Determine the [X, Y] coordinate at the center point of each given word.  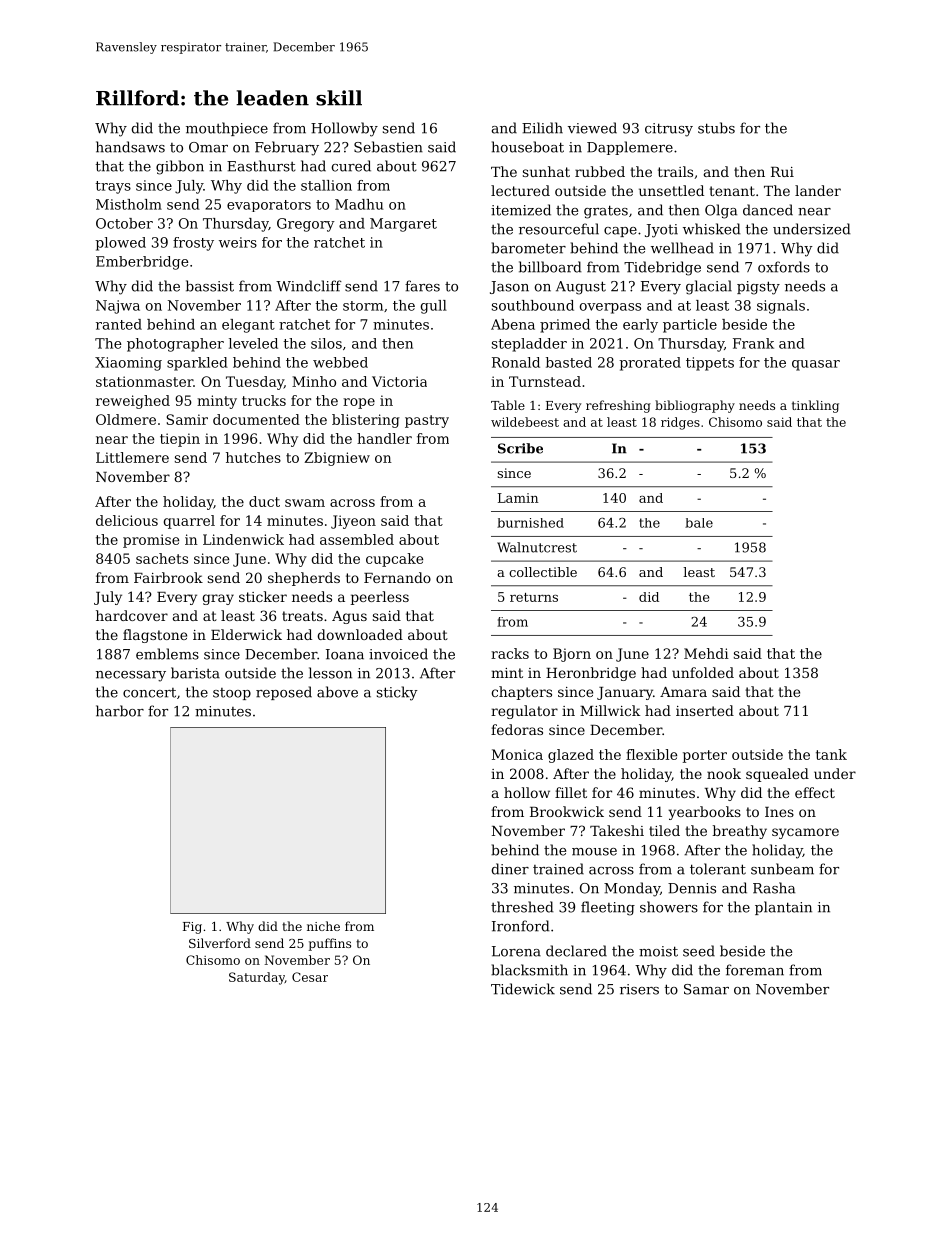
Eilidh [542, 128]
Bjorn [572, 655]
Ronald [516, 362]
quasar [816, 365]
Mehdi [706, 653]
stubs [716, 128]
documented [256, 419]
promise [151, 541]
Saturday [257, 978]
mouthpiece [227, 129]
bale [699, 523]
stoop [232, 694]
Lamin [518, 498]
